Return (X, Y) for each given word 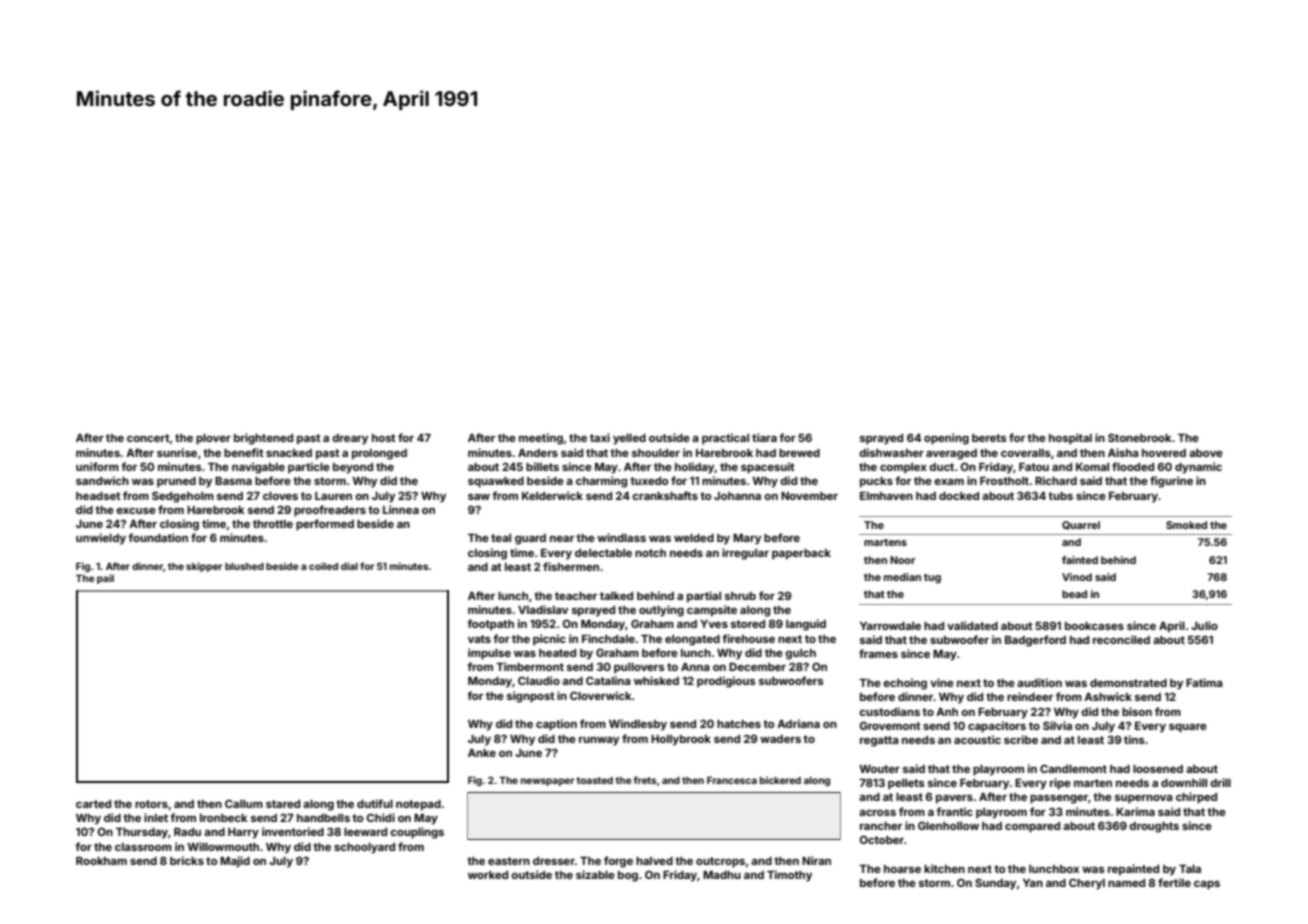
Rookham (101, 861)
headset (98, 496)
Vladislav (543, 609)
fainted (1080, 560)
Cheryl (1087, 884)
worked (488, 875)
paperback (801, 554)
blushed (244, 566)
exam (949, 482)
